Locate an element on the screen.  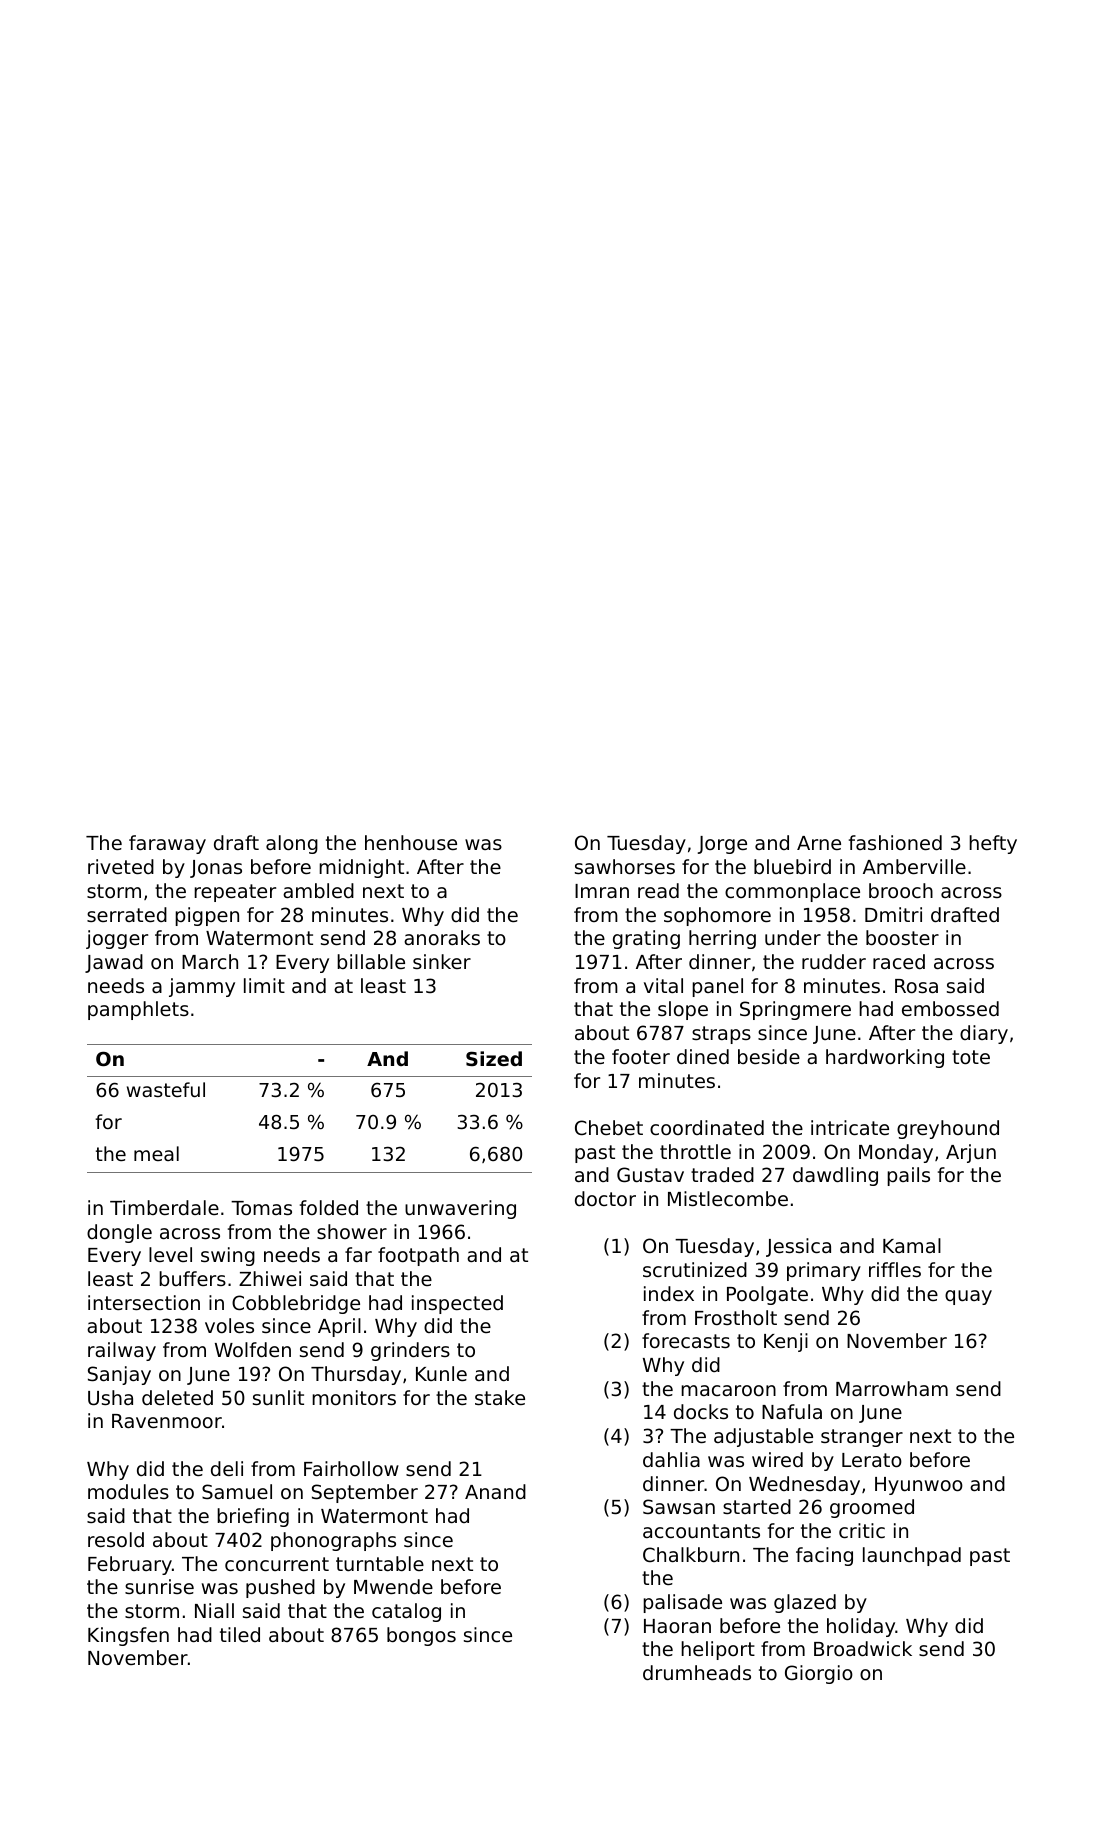
intricate is located at coordinates (850, 1127).
